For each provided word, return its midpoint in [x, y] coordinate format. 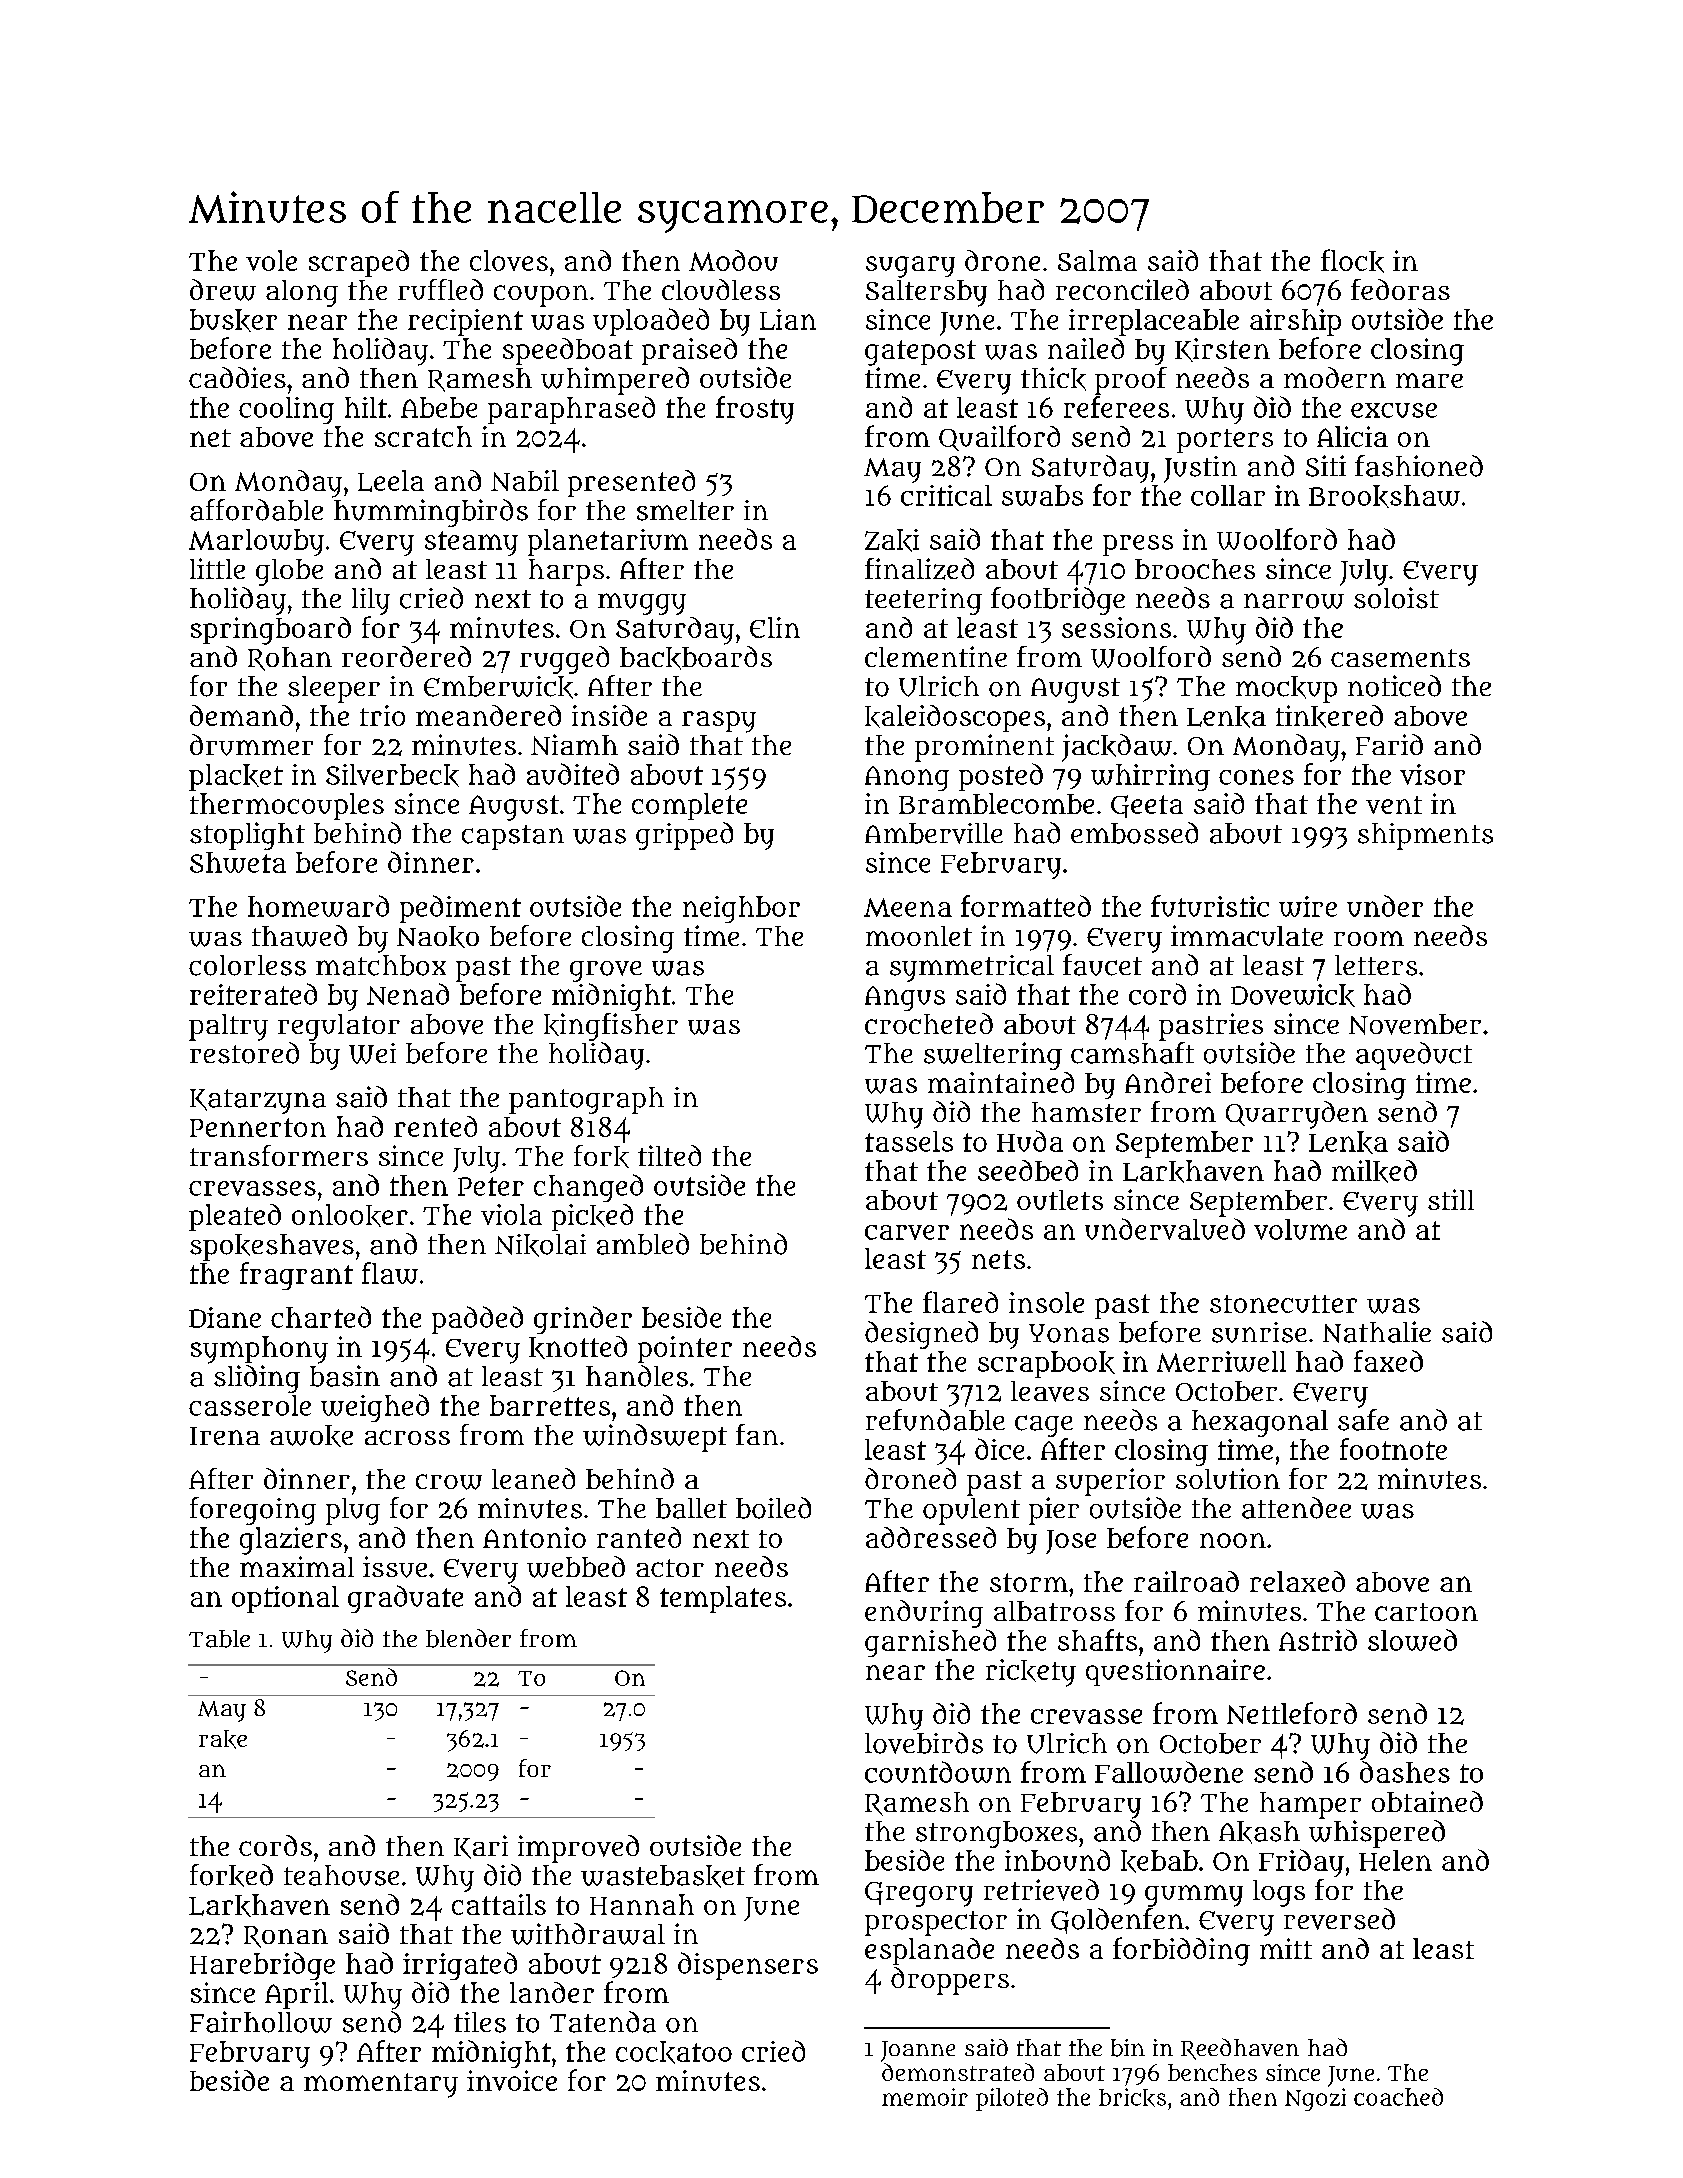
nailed [1086, 348]
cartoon [1426, 1612]
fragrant [296, 1276]
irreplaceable [1154, 322]
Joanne [918, 2051]
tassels [909, 1141]
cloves [509, 260]
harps [566, 572]
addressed [931, 1537]
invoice [512, 2080]
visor [1432, 774]
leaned [533, 1478]
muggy [642, 604]
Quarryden [1297, 1115]
